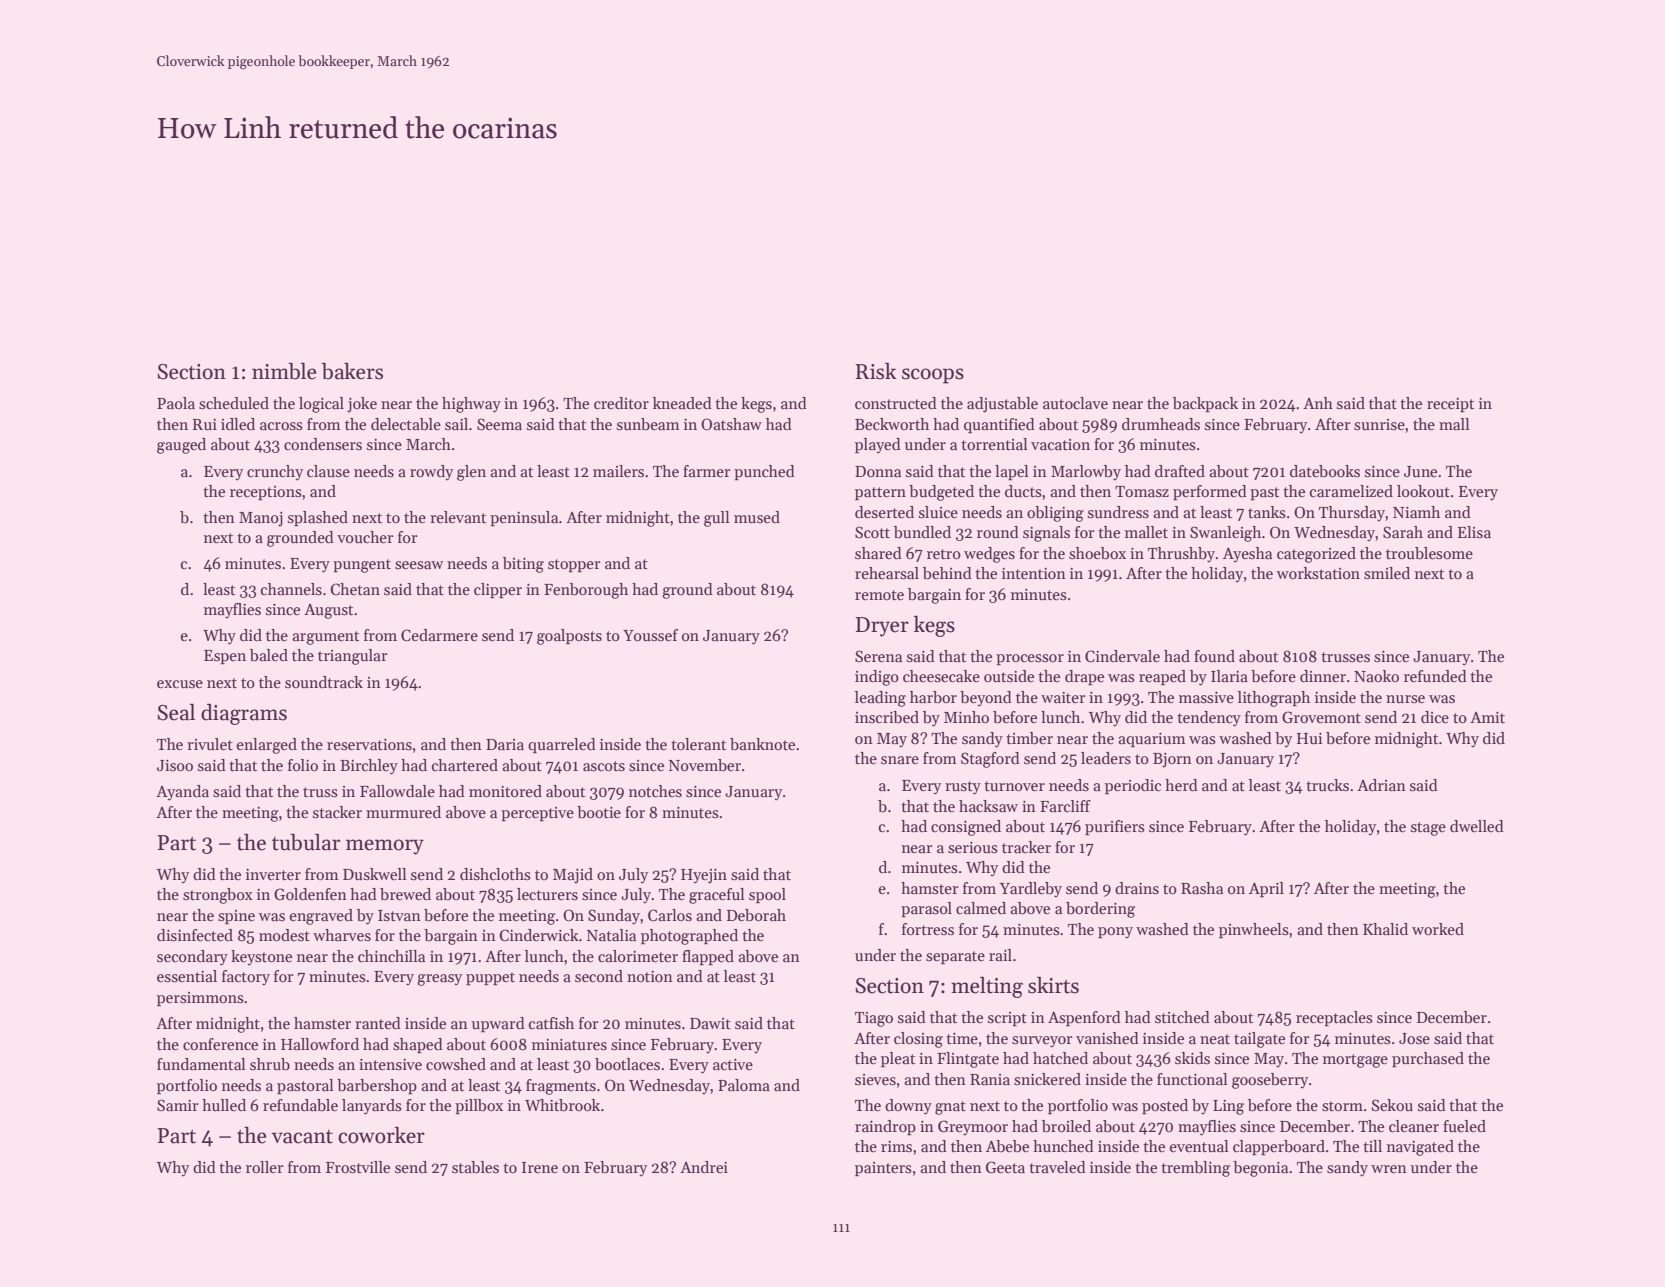 The image size is (1665, 1287). Describe the element at coordinates (875, 1080) in the screenshot. I see `sieves` at that location.
